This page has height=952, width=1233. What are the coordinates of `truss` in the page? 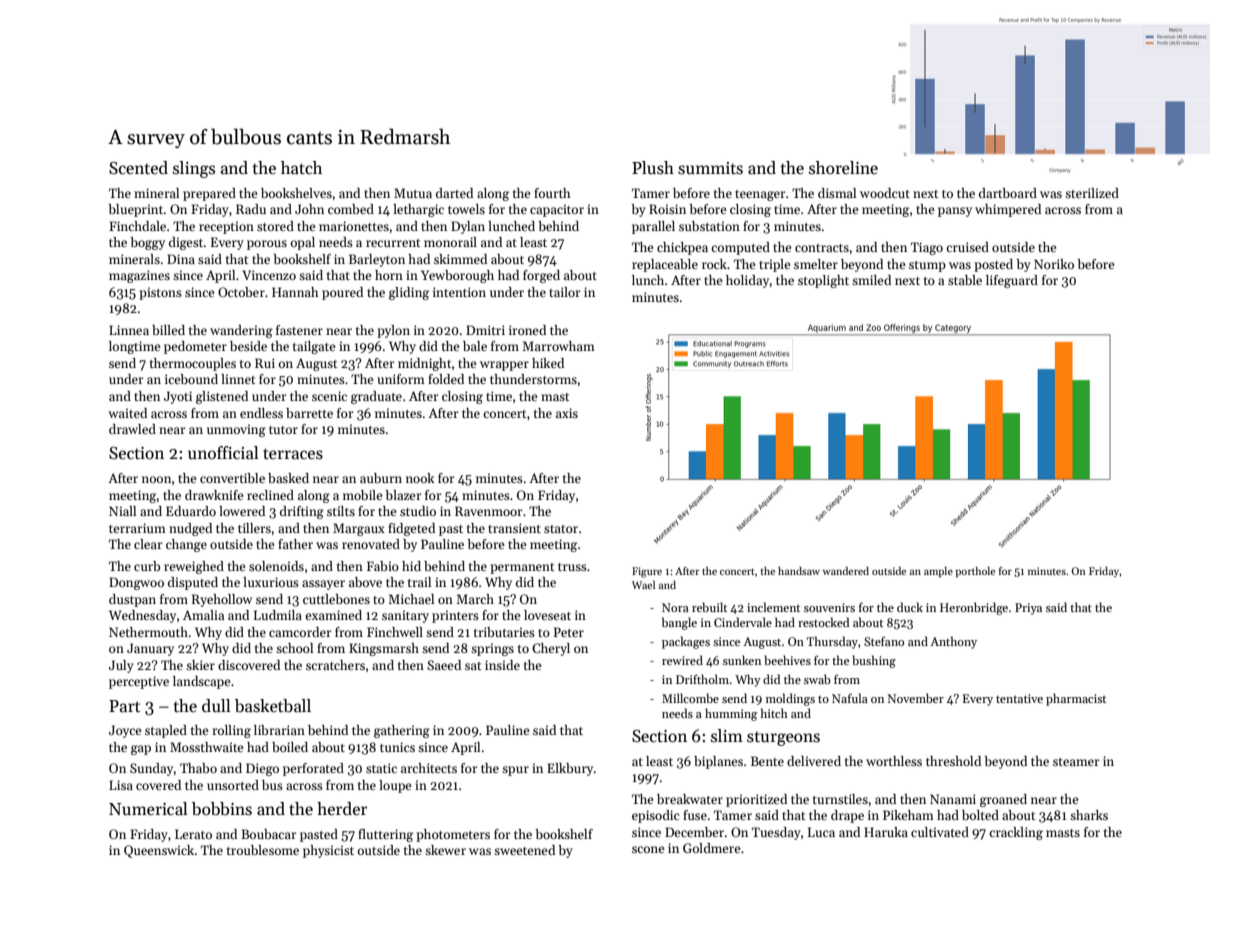 It's located at (572, 567).
